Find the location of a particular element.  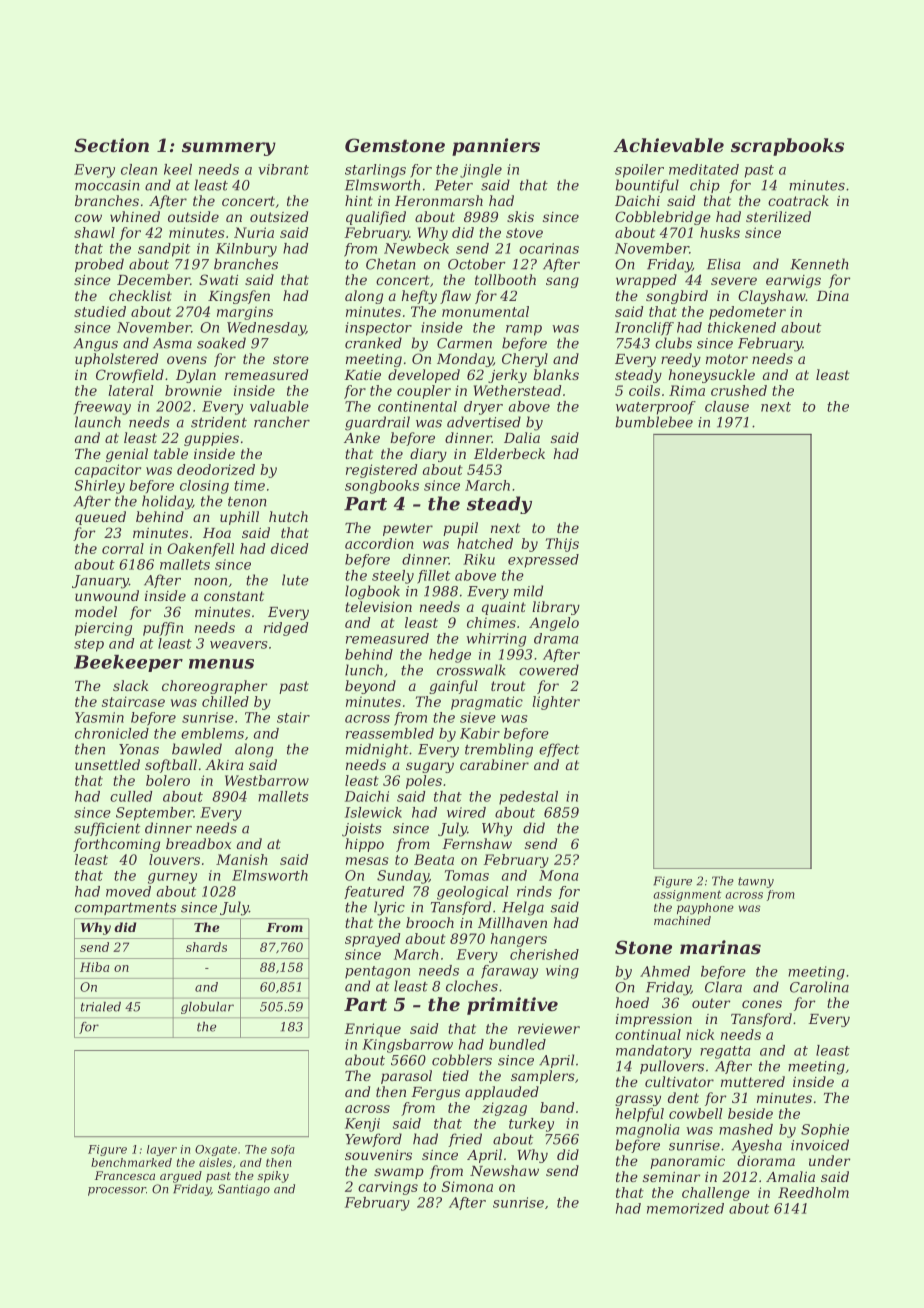

sang is located at coordinates (562, 282).
